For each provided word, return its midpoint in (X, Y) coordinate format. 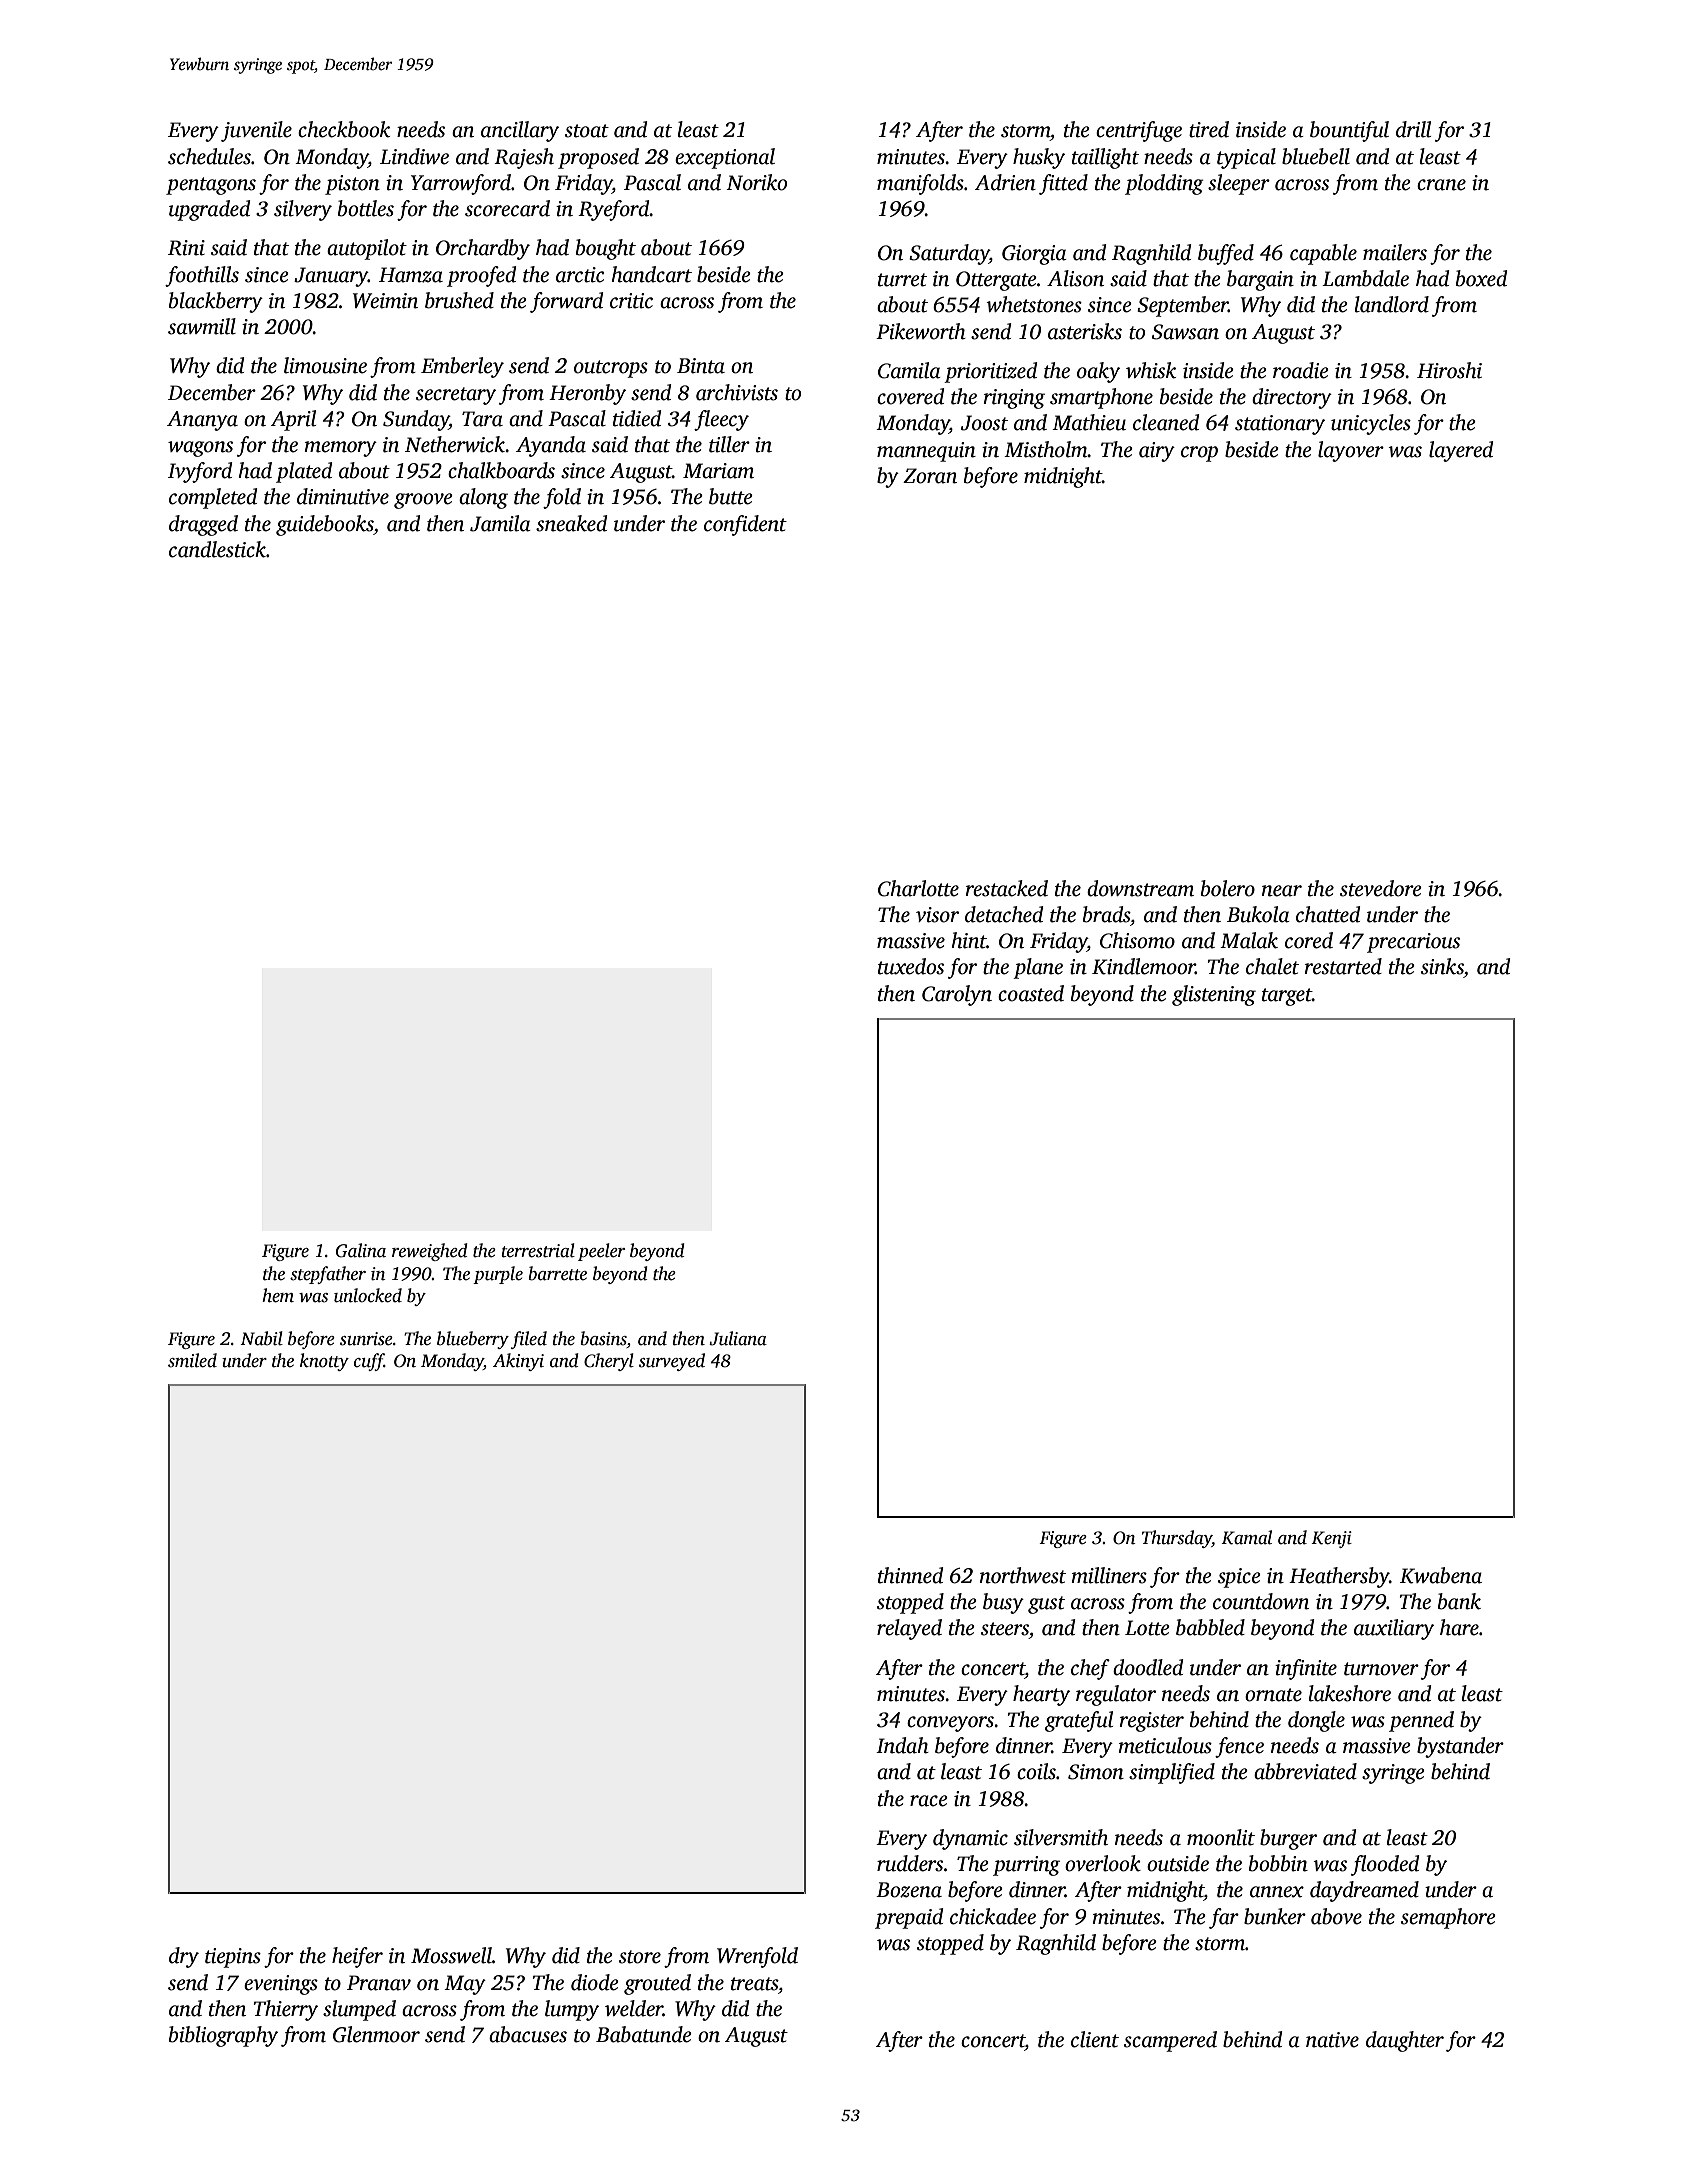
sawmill (202, 326)
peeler (601, 1252)
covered (910, 396)
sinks (1442, 966)
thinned (910, 1575)
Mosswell (451, 1955)
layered (1461, 451)
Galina (361, 1250)
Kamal (1246, 1537)
